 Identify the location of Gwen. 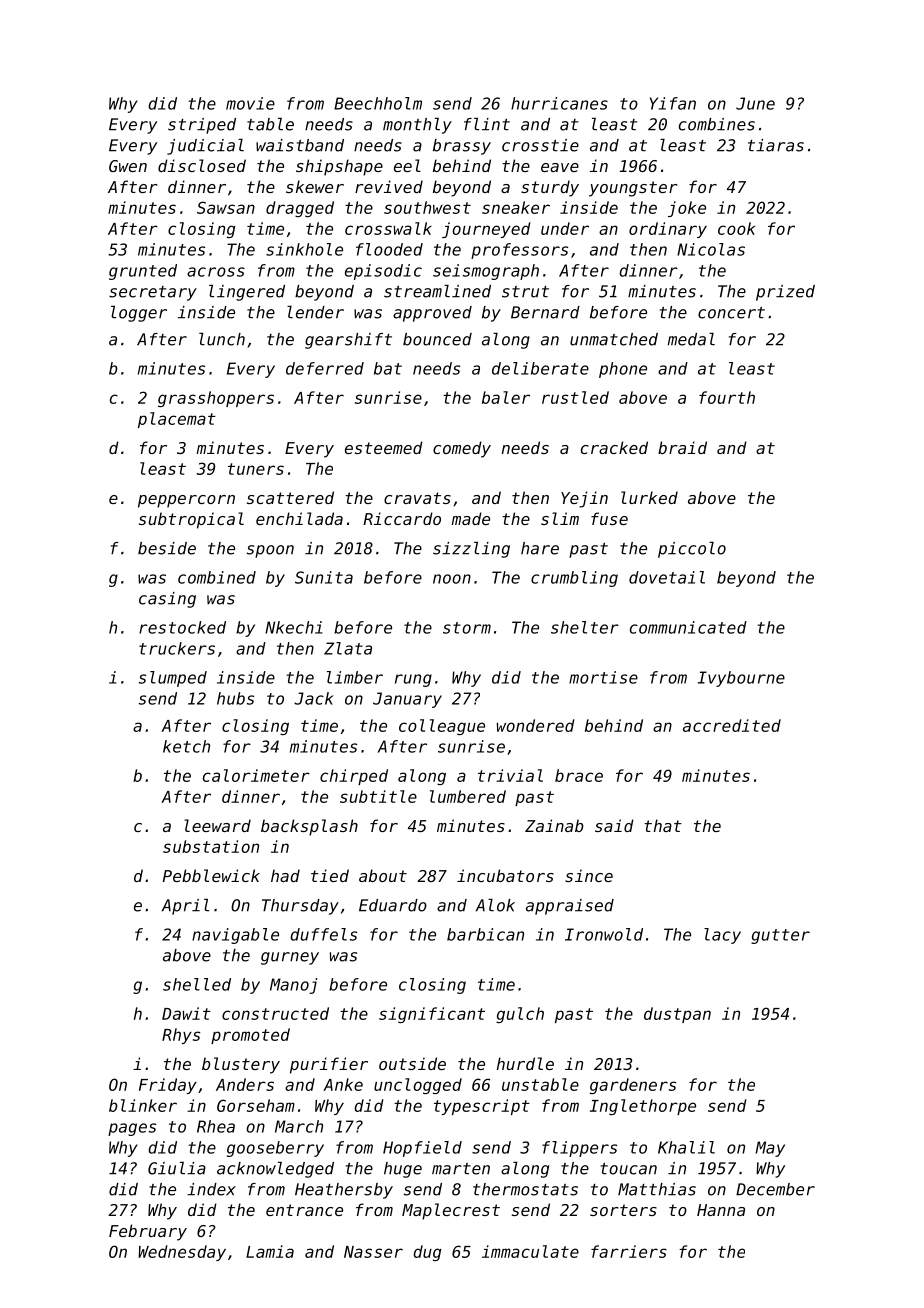
(128, 166).
